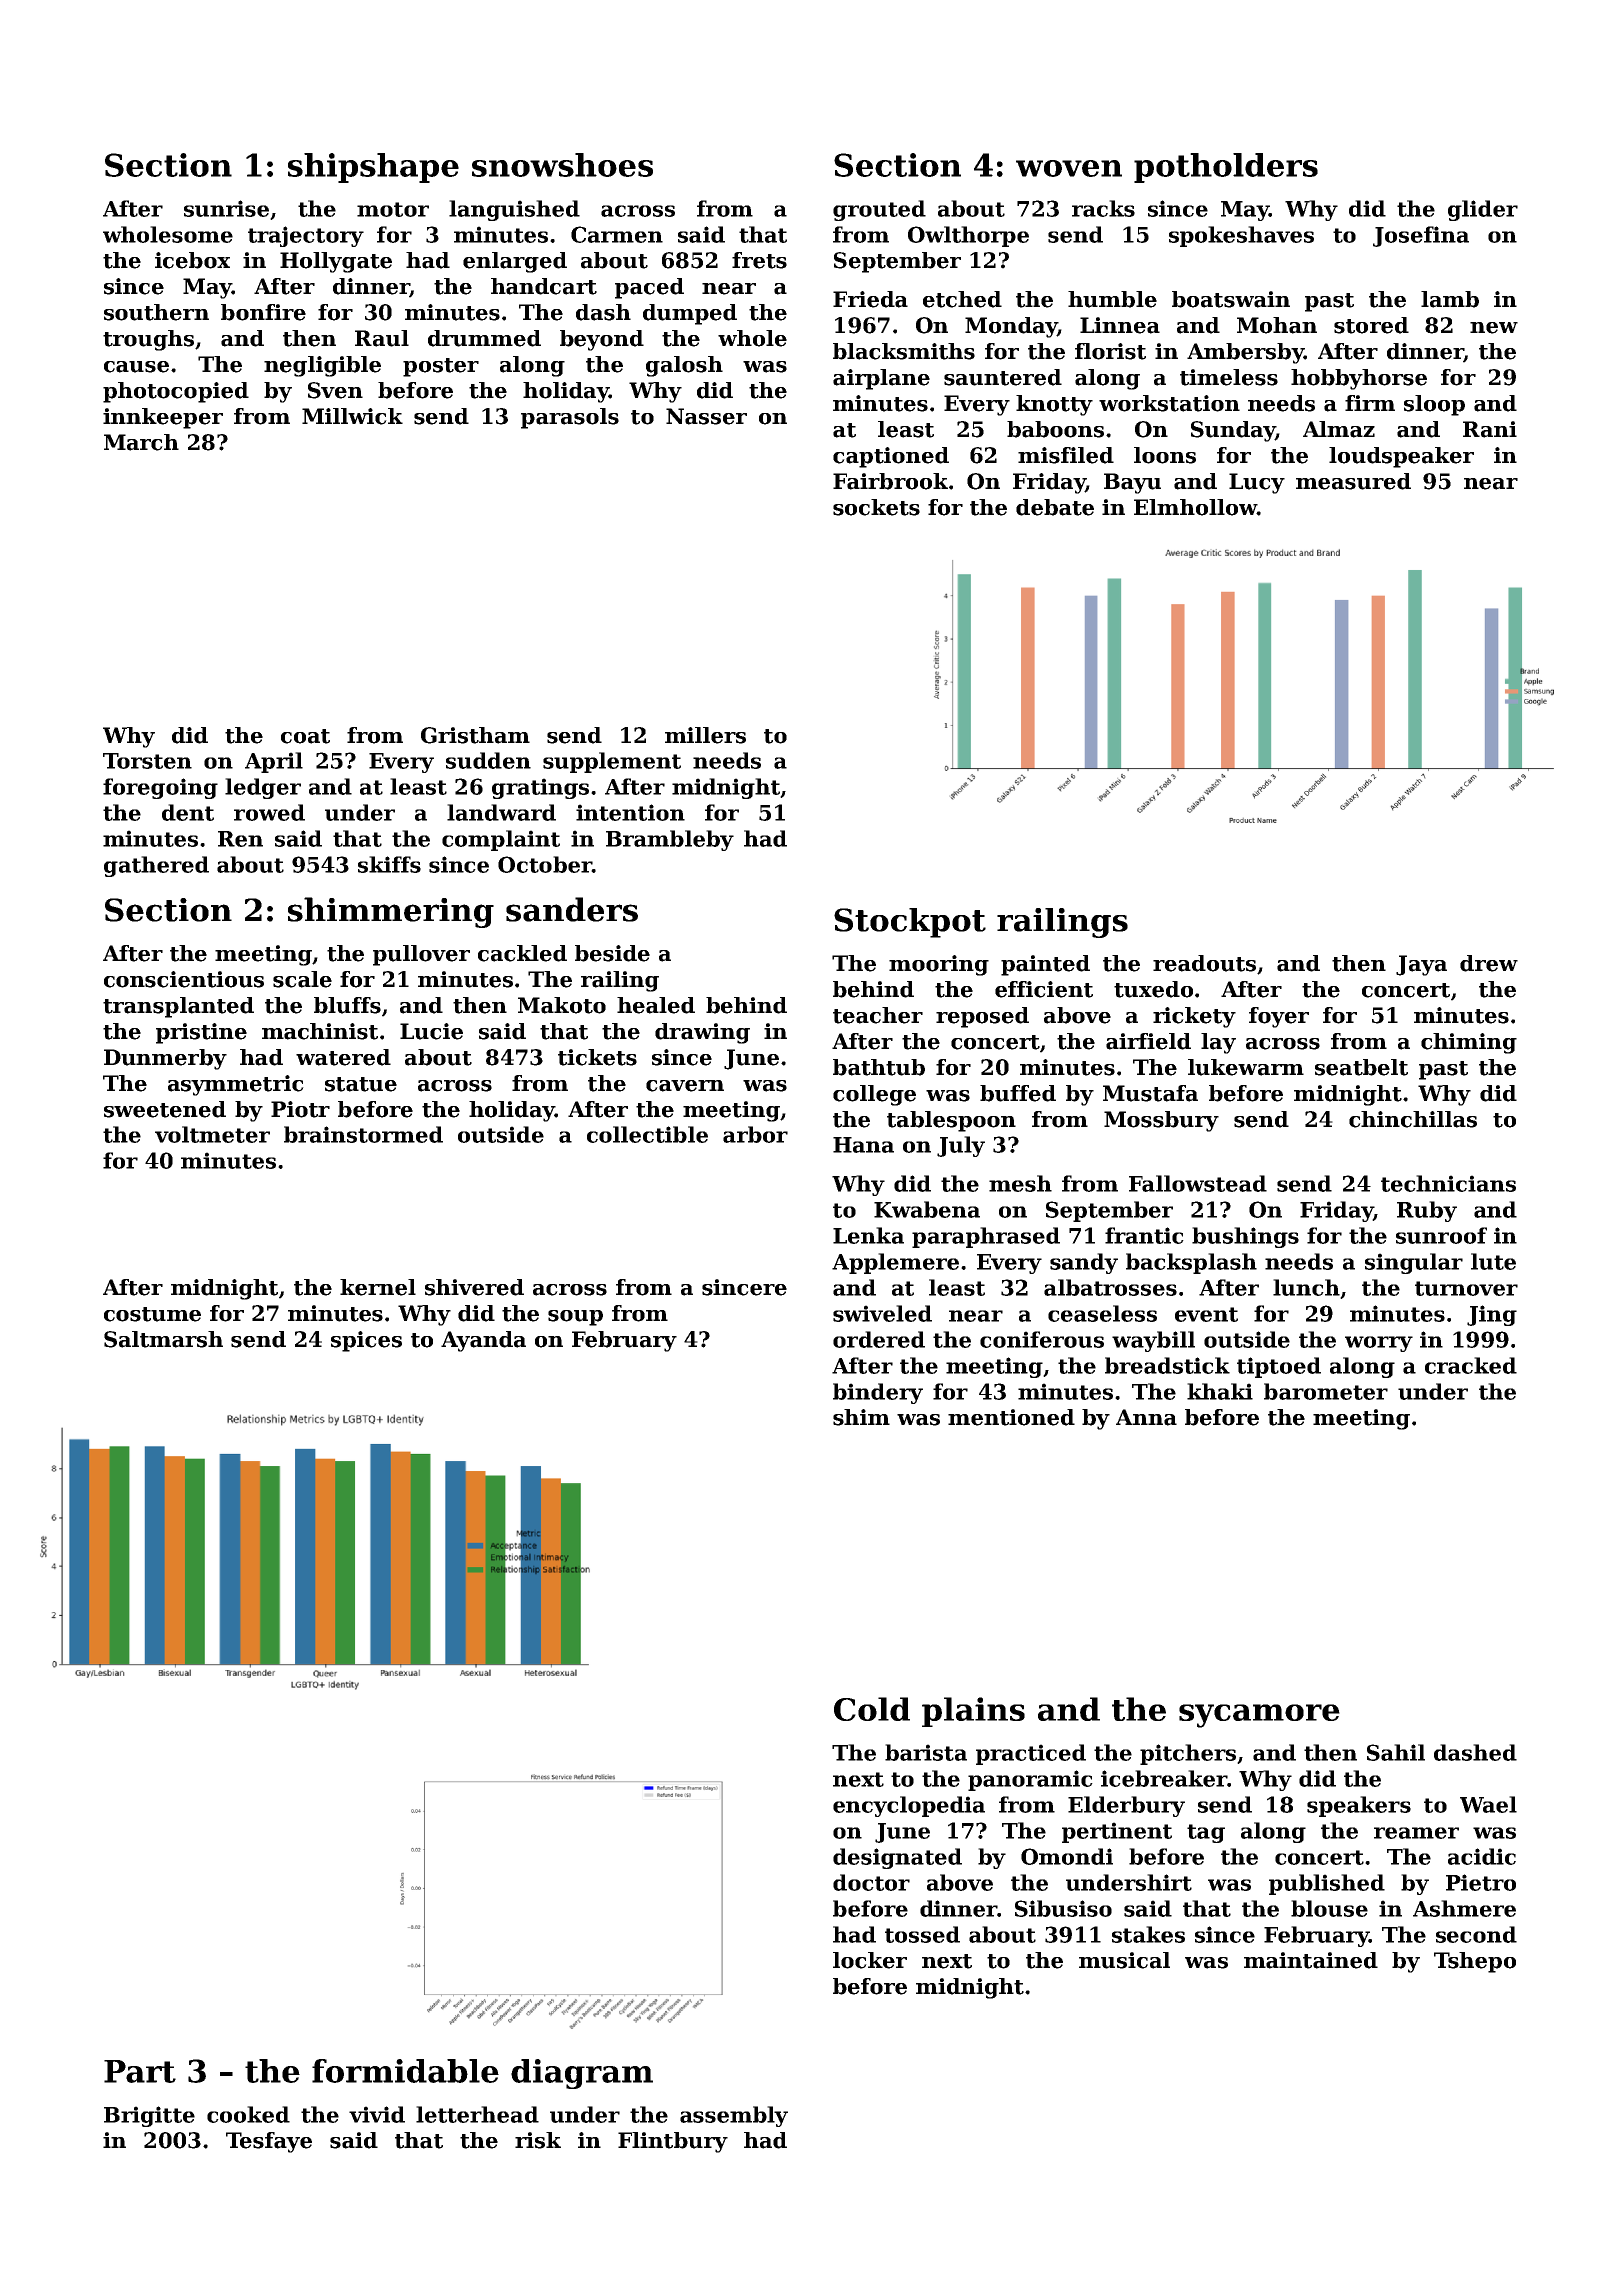 This image has width=1620, height=2292. I want to click on Saltmarsh, so click(163, 1339).
